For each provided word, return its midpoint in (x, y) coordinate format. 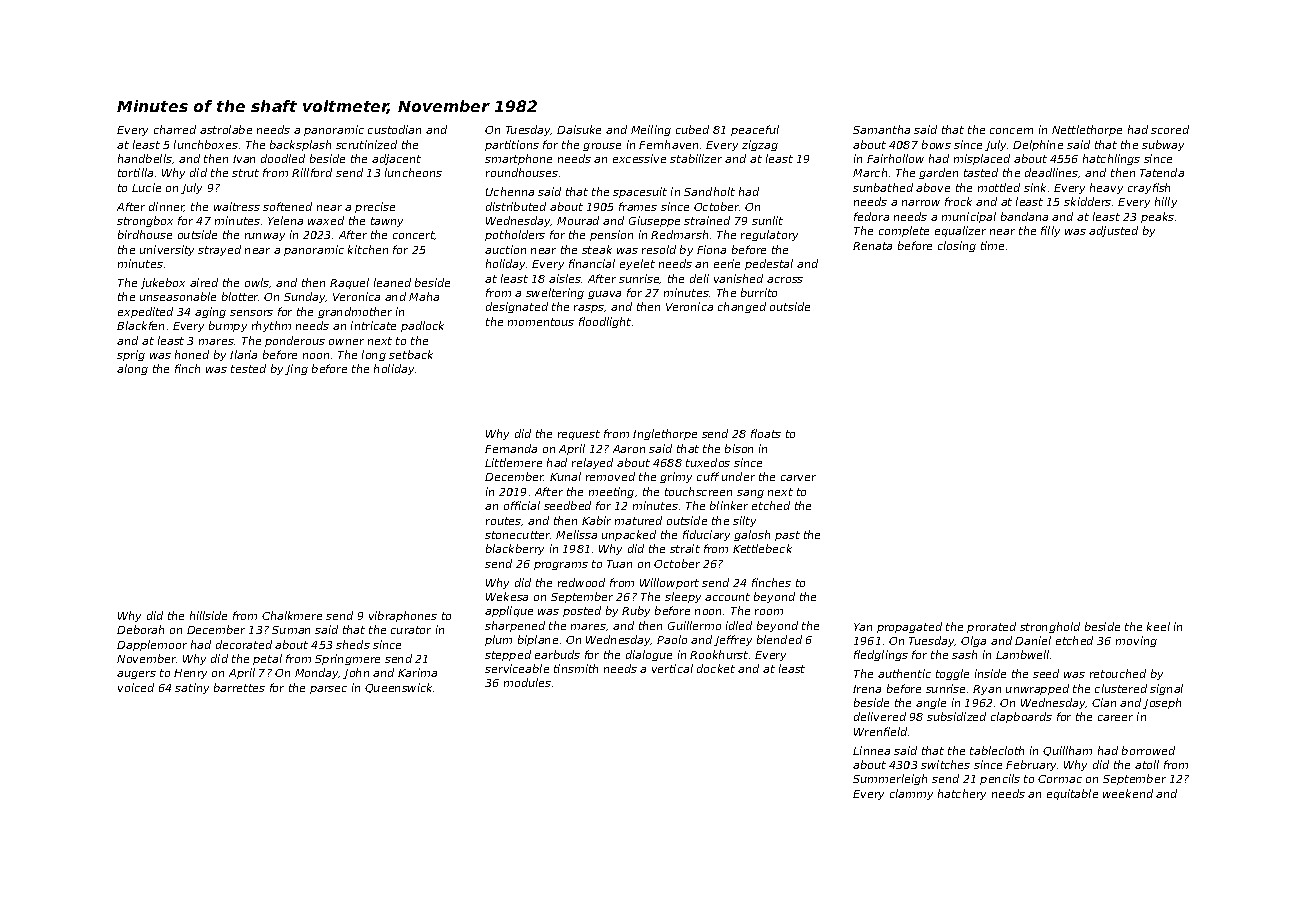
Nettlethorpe (1087, 130)
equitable (1072, 794)
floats (766, 433)
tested (248, 368)
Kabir (596, 520)
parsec (328, 690)
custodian (394, 129)
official (522, 505)
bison (739, 448)
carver (798, 478)
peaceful (755, 130)
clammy (911, 794)
